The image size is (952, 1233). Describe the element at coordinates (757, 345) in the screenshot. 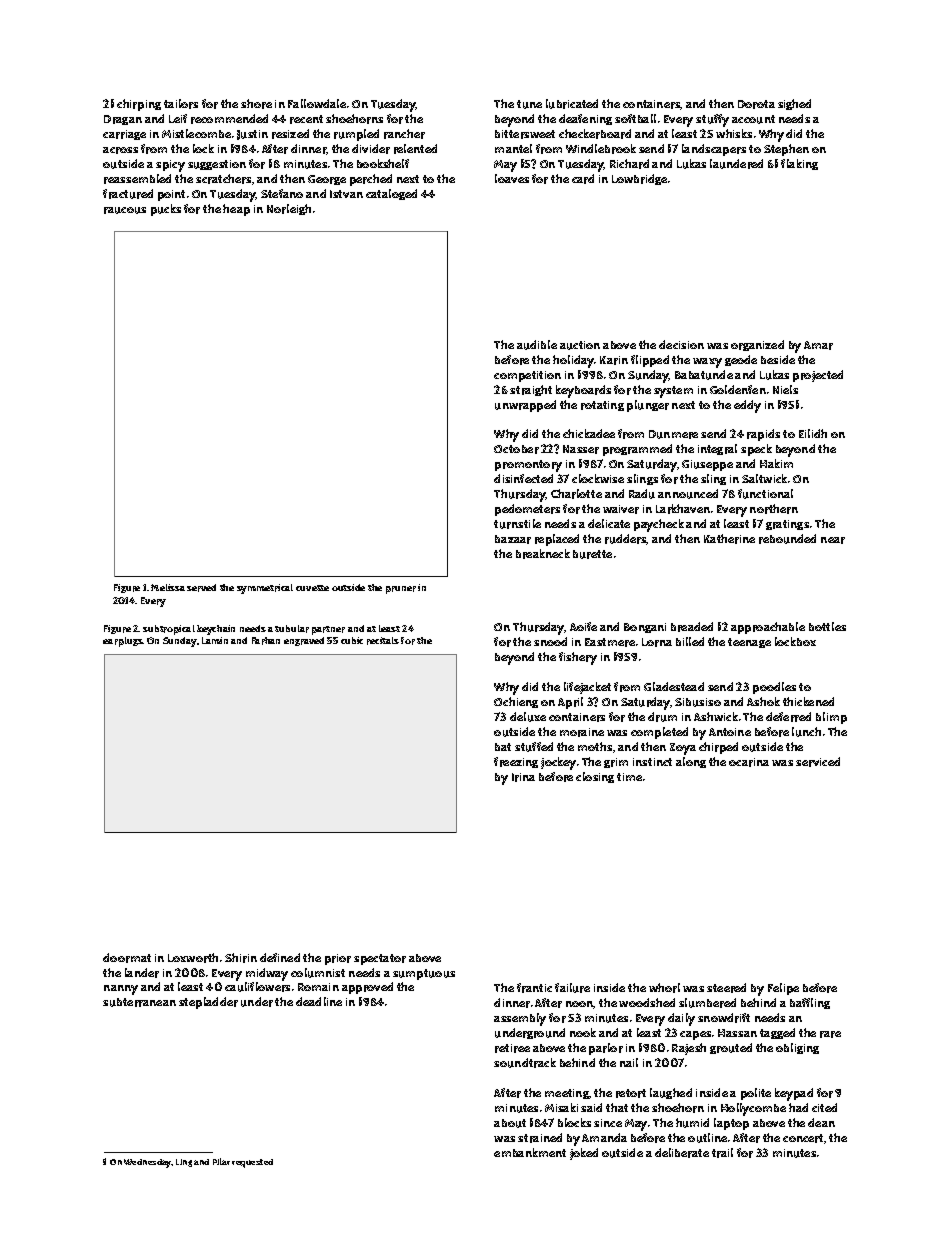

I see `organized` at that location.
